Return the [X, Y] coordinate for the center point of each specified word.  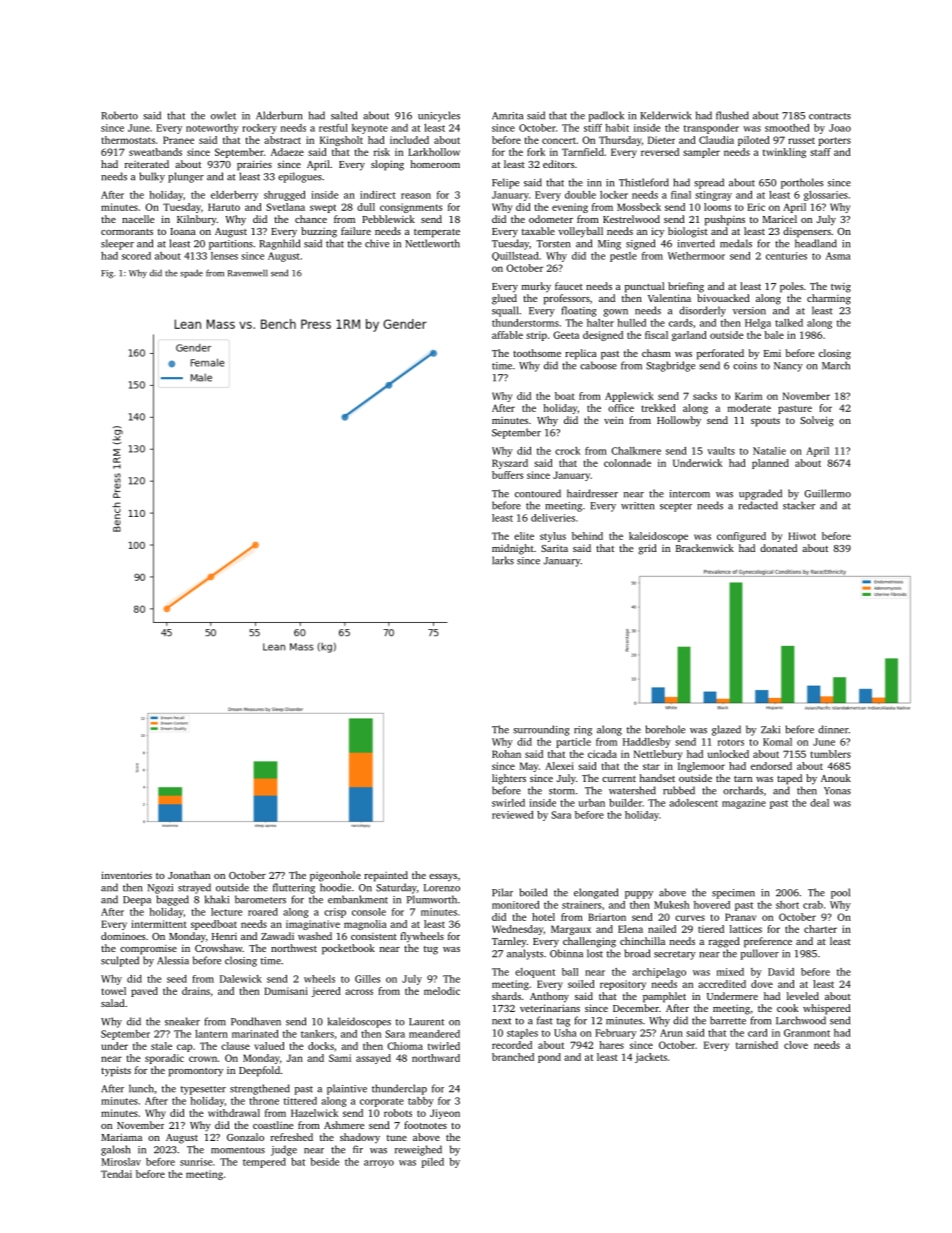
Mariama [121, 1137]
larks [503, 560]
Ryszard [510, 464]
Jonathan [189, 875]
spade [191, 273]
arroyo [379, 1164]
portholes [802, 183]
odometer [551, 219]
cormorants [127, 232]
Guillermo [827, 493]
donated [778, 548]
